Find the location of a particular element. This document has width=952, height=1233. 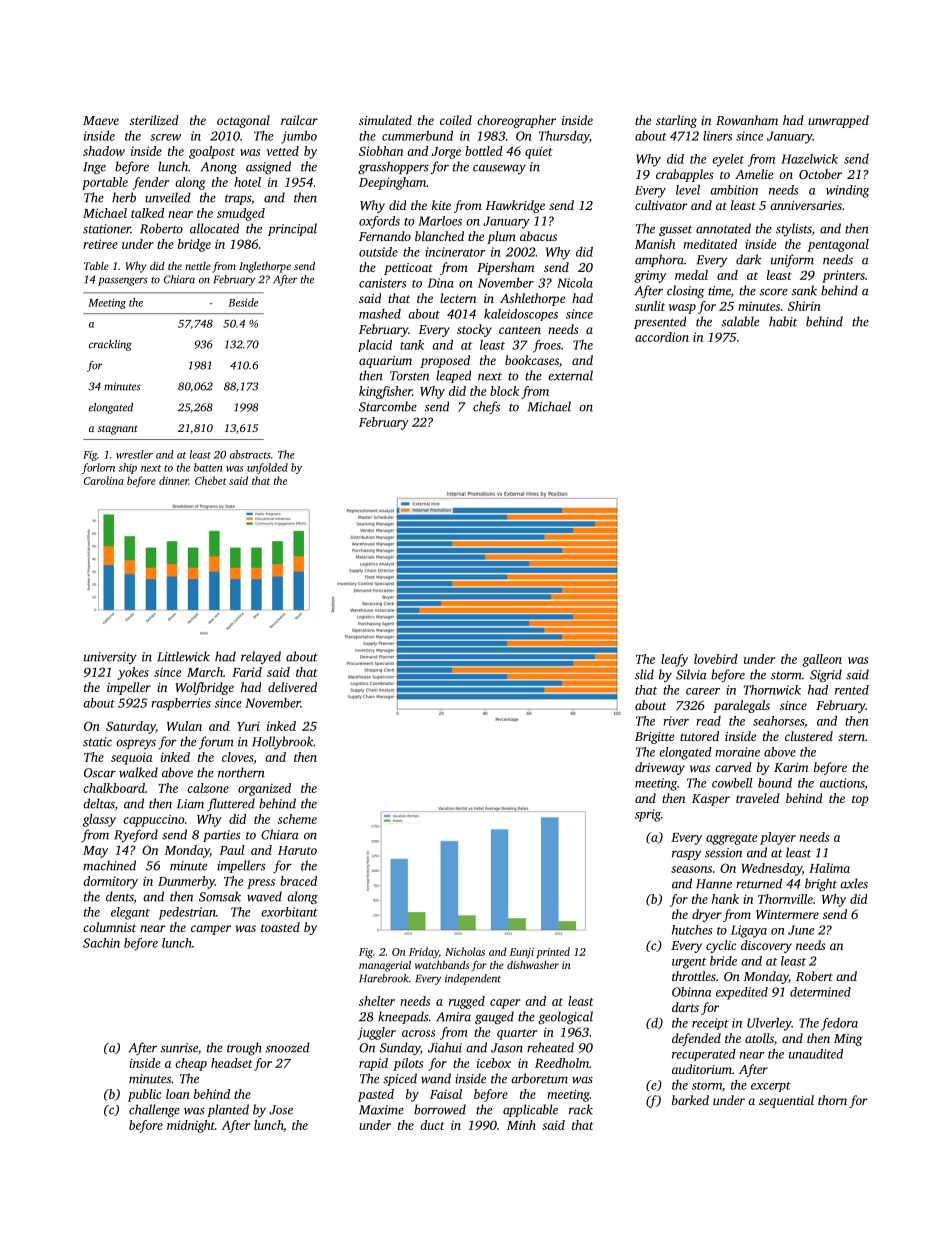

Minh is located at coordinates (521, 1125).
